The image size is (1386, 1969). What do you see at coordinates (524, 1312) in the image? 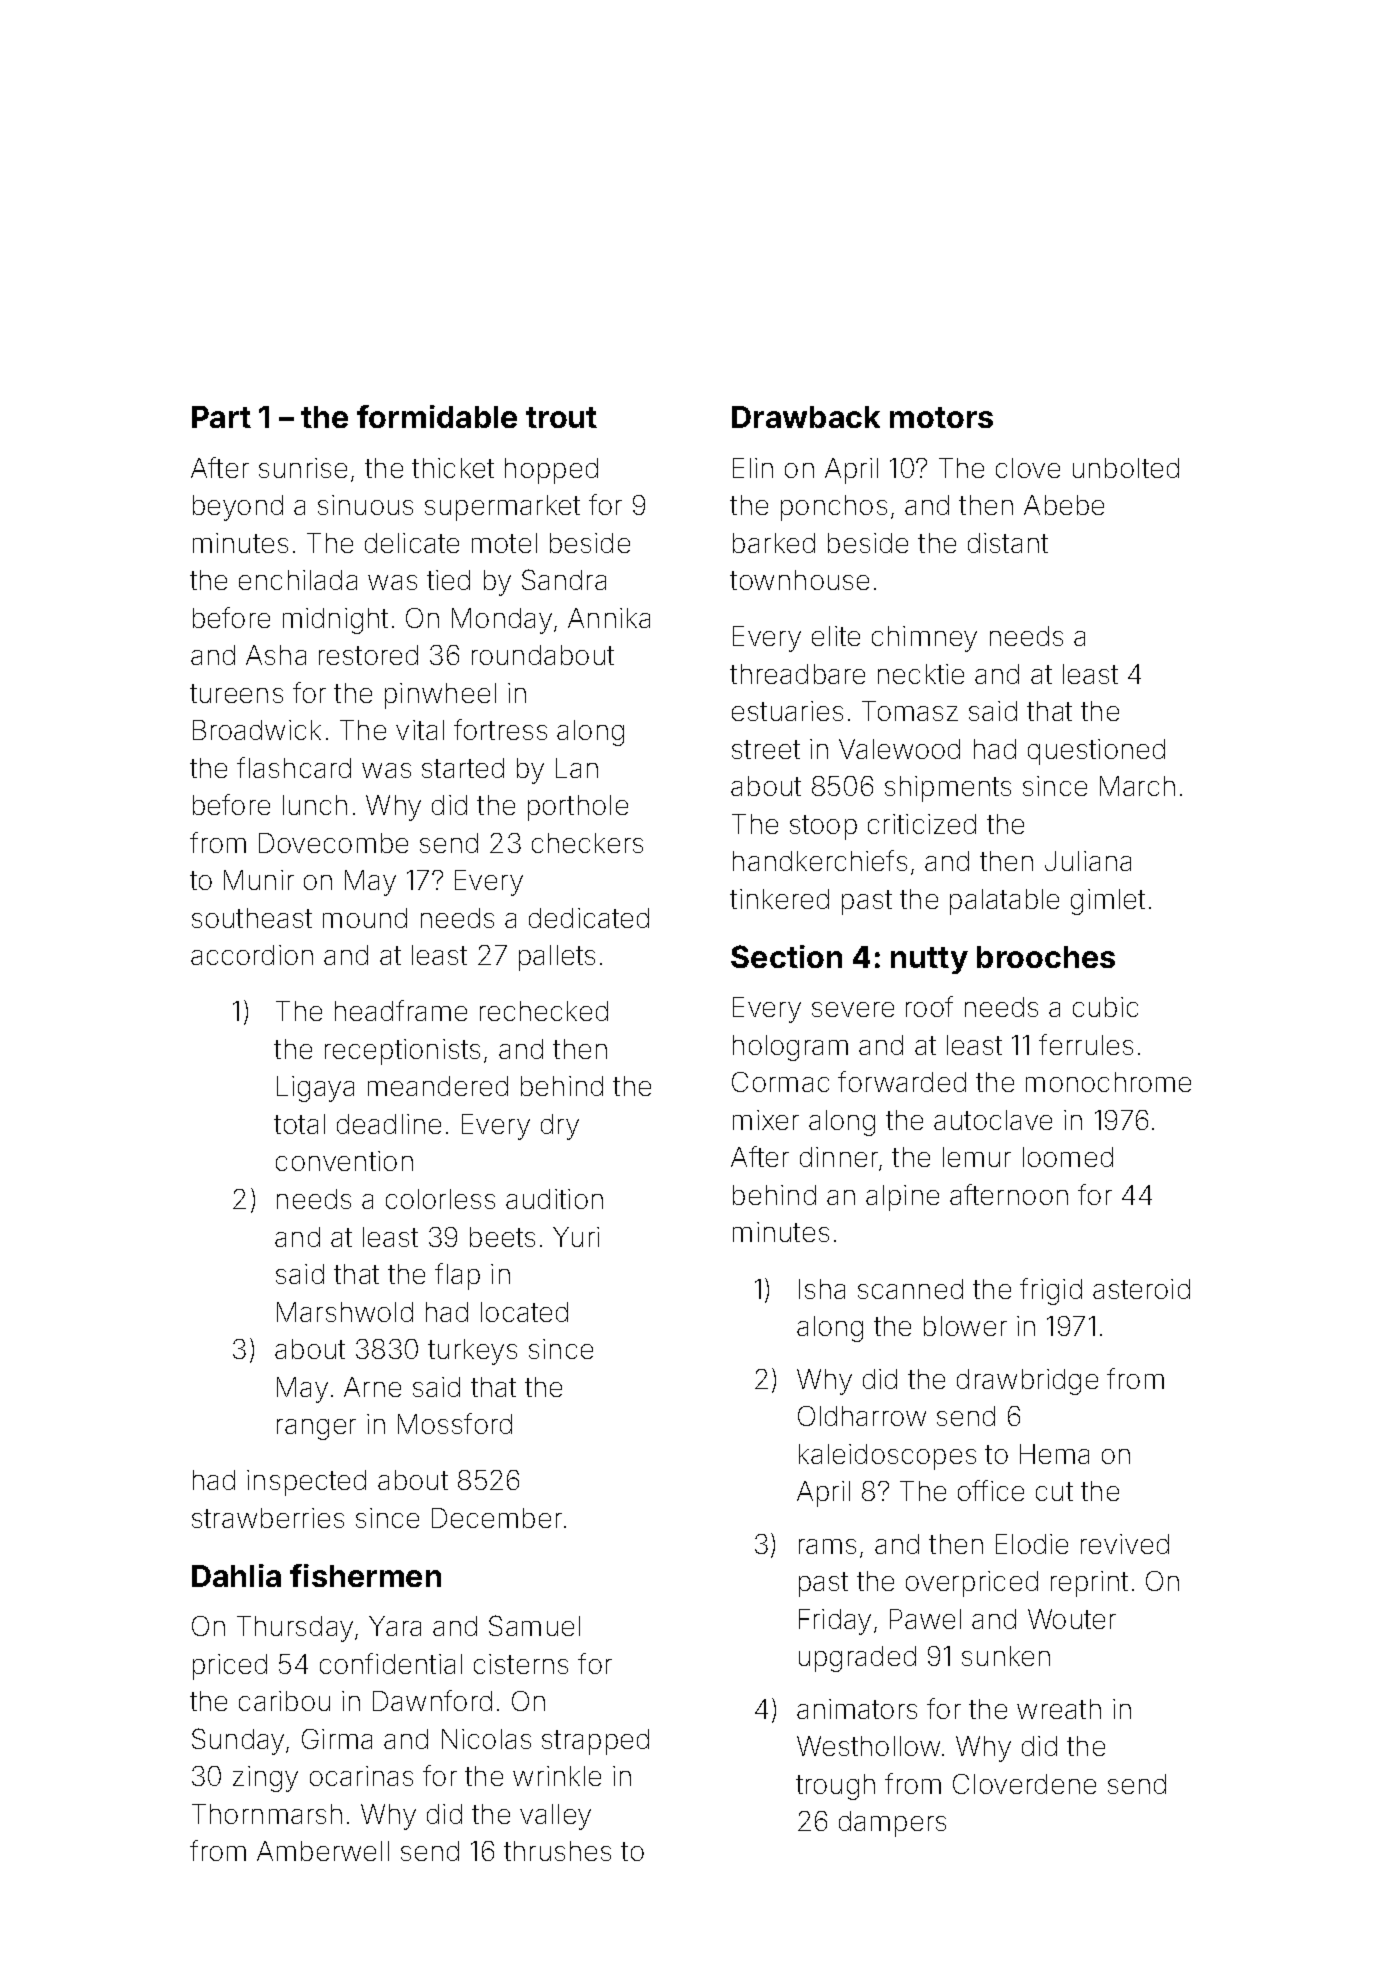
I see `located` at bounding box center [524, 1312].
